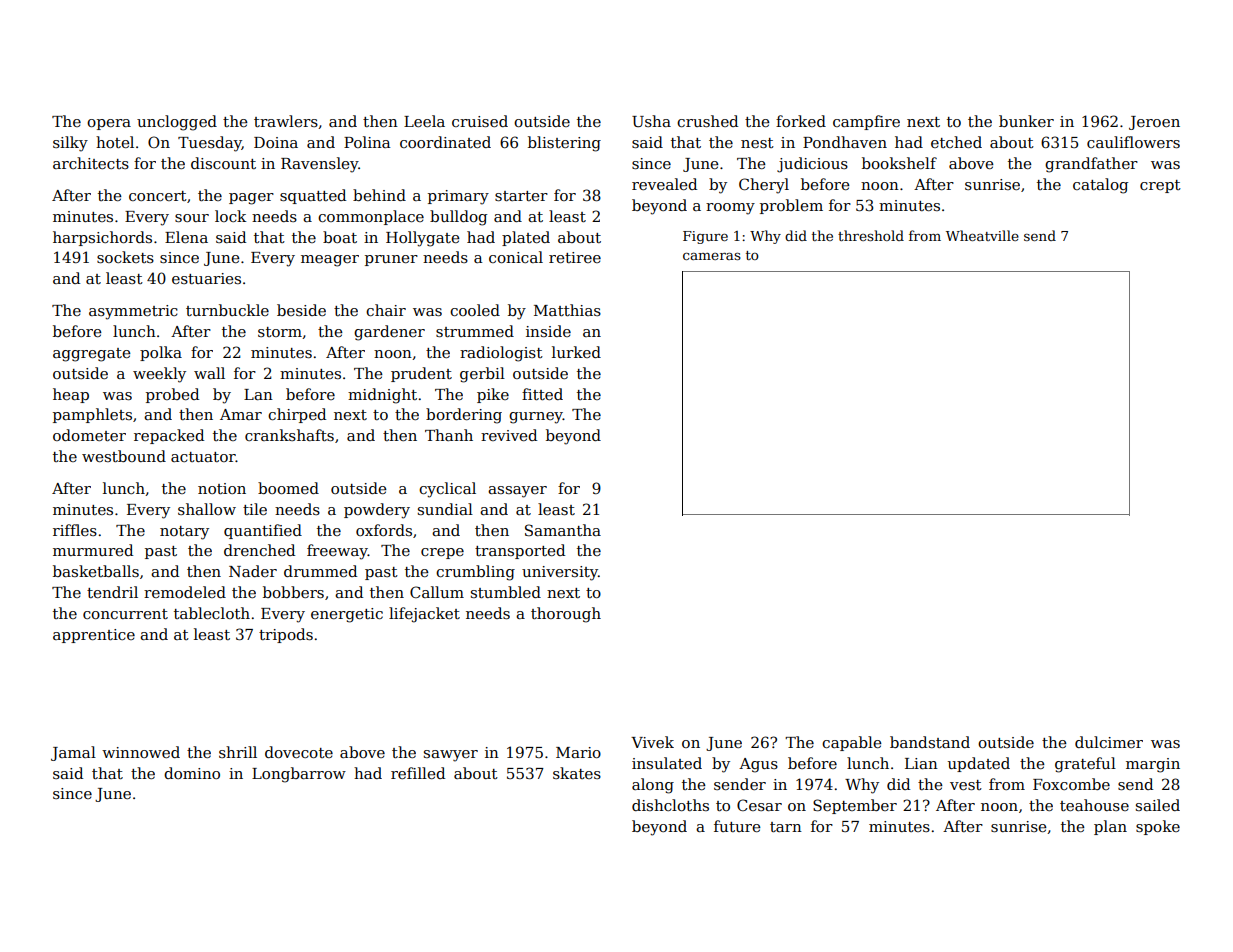 The height and width of the screenshot is (952, 1233). Describe the element at coordinates (141, 752) in the screenshot. I see `winnowed` at that location.
